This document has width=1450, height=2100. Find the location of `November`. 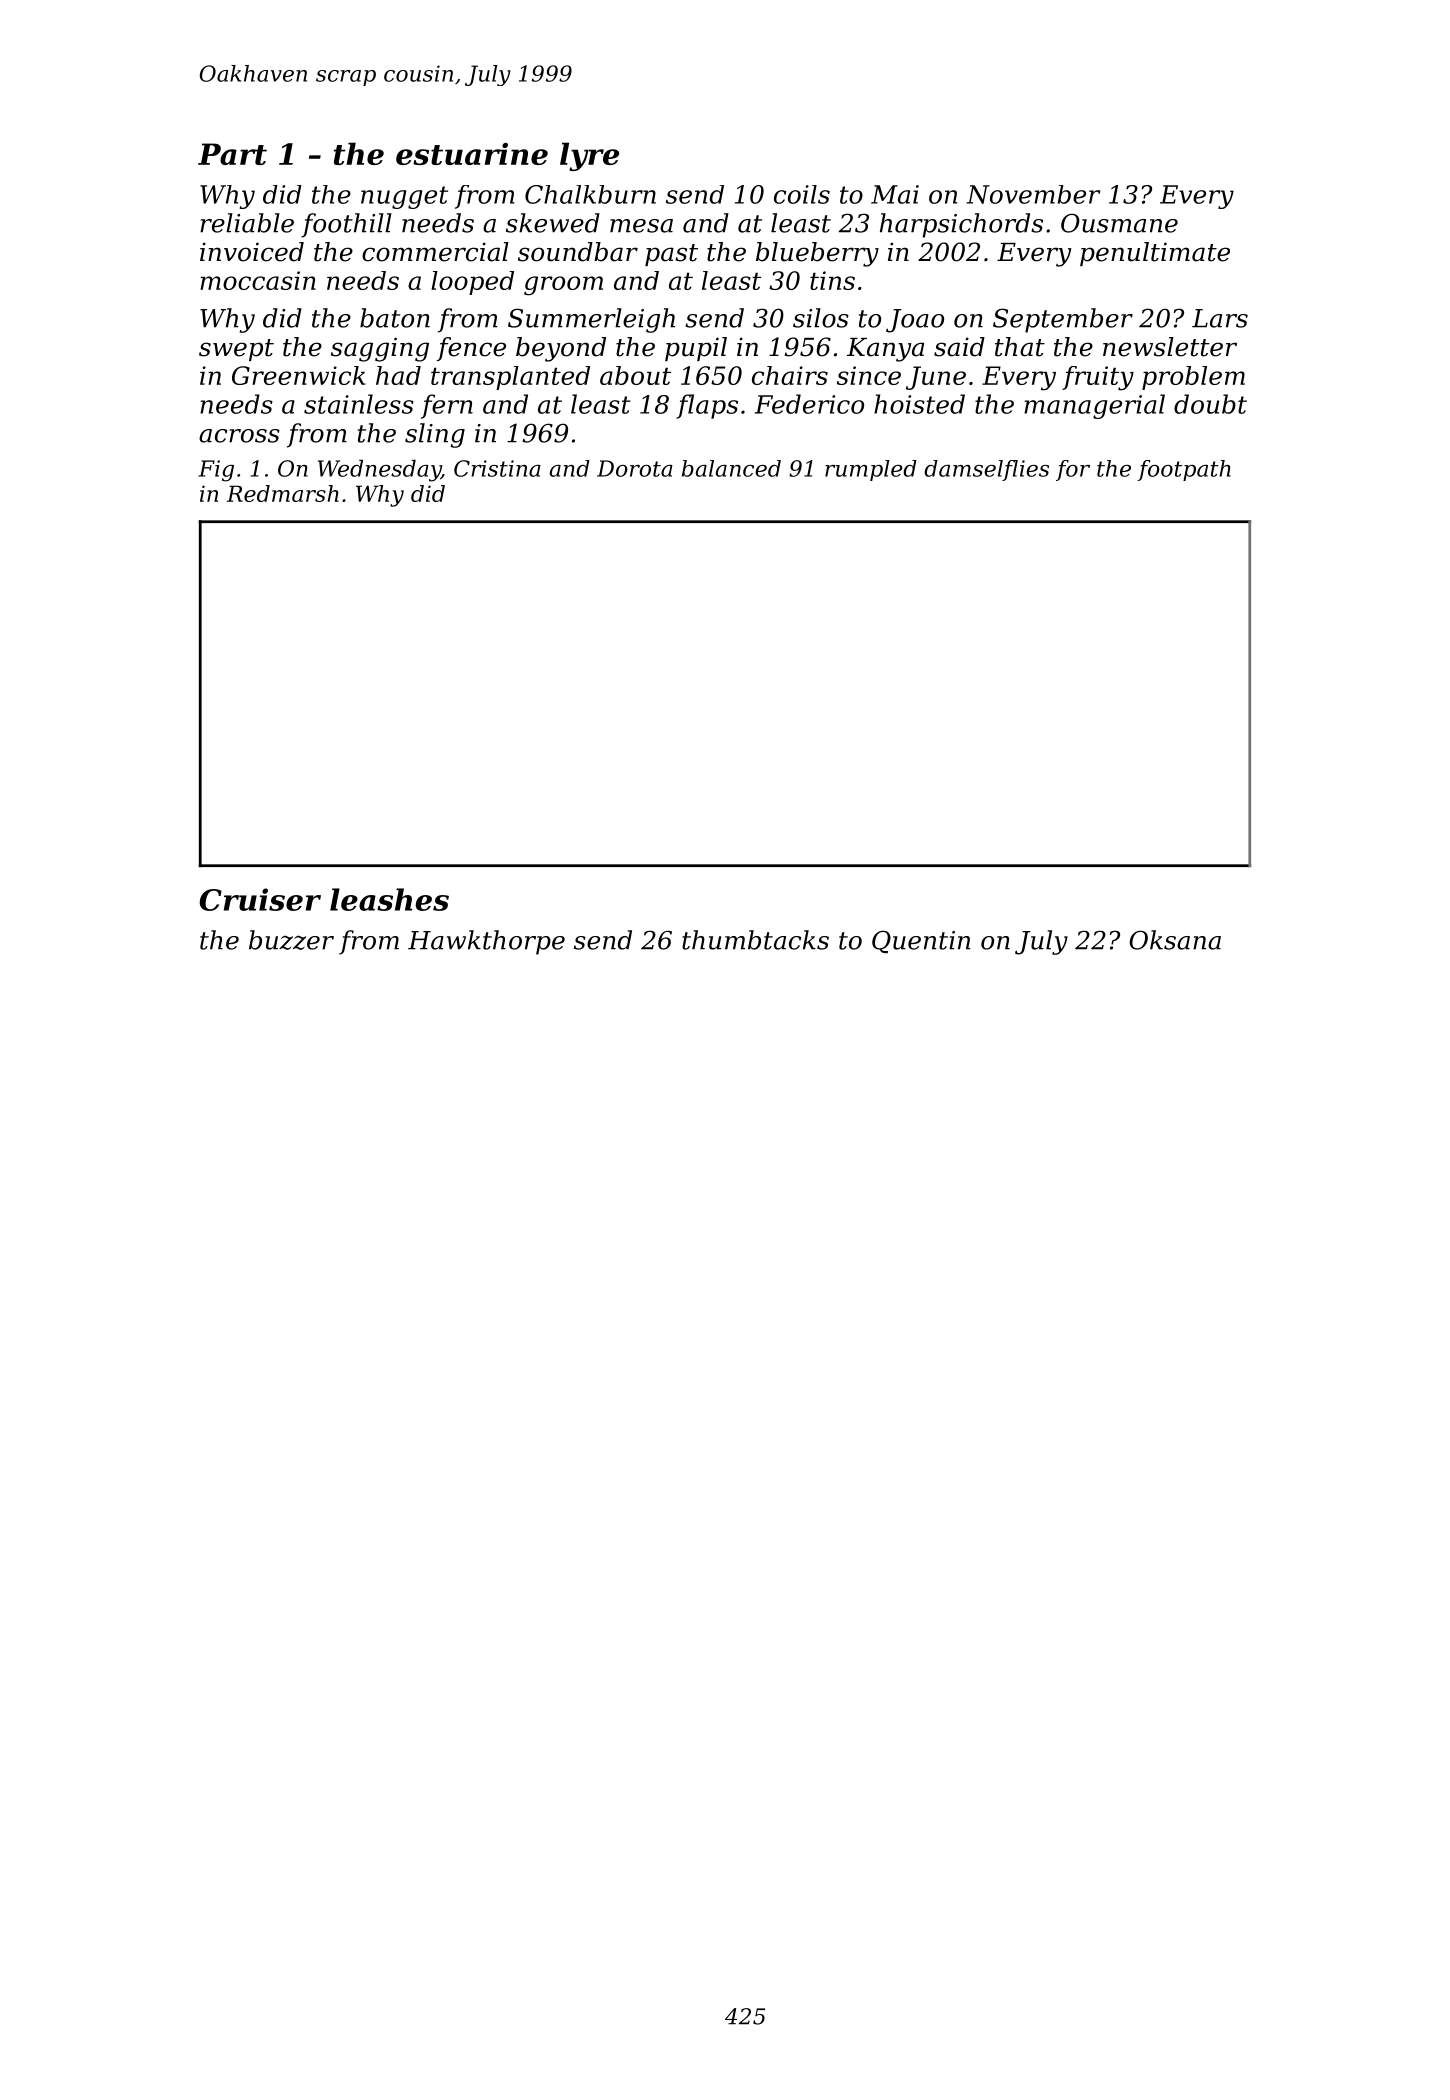

November is located at coordinates (1033, 194).
